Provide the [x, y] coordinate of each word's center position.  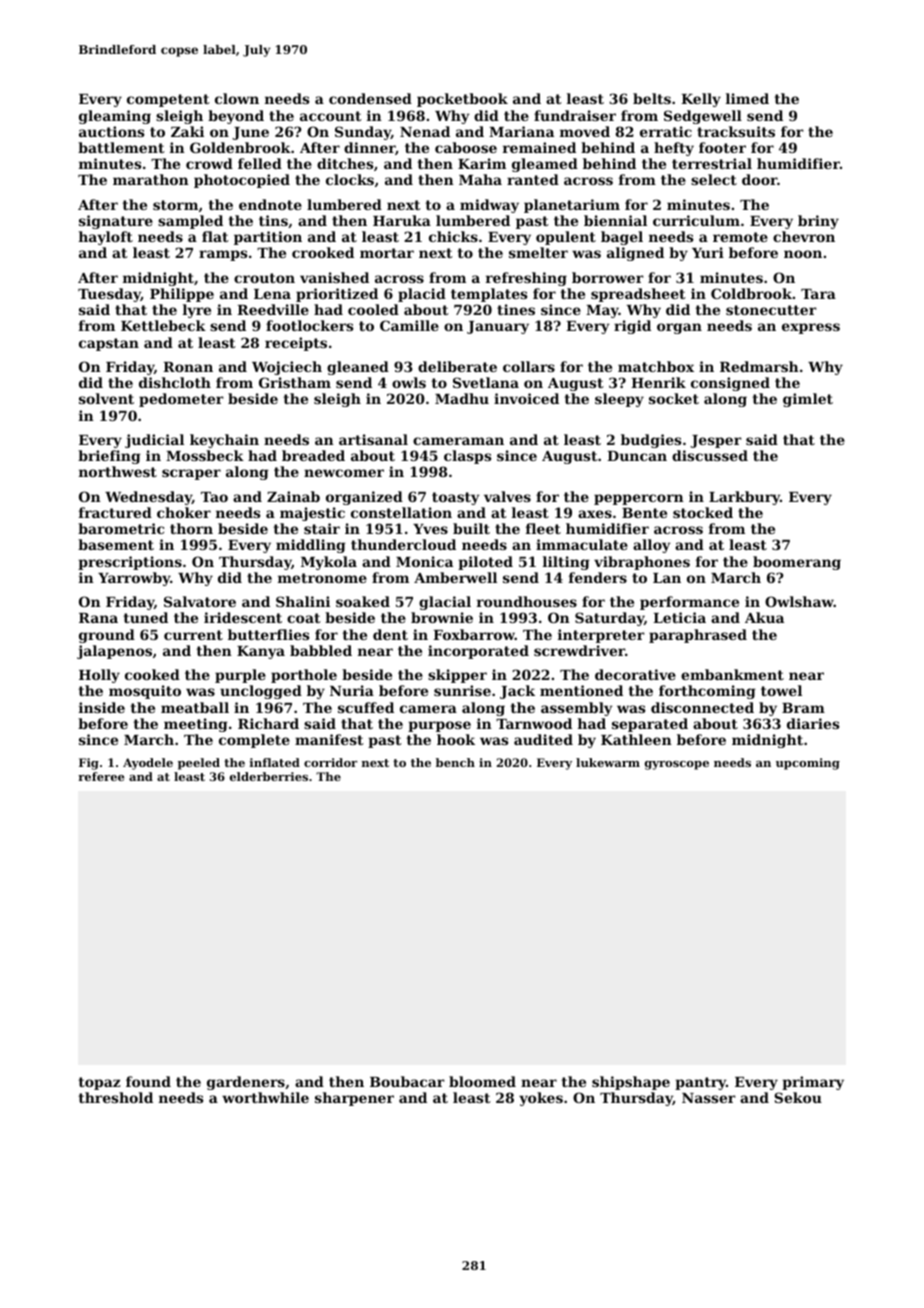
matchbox [656, 366]
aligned [635, 254]
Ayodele [148, 764]
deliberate [457, 366]
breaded [313, 455]
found [148, 1081]
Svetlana [486, 382]
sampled [190, 222]
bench [455, 762]
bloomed [482, 1081]
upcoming [808, 764]
